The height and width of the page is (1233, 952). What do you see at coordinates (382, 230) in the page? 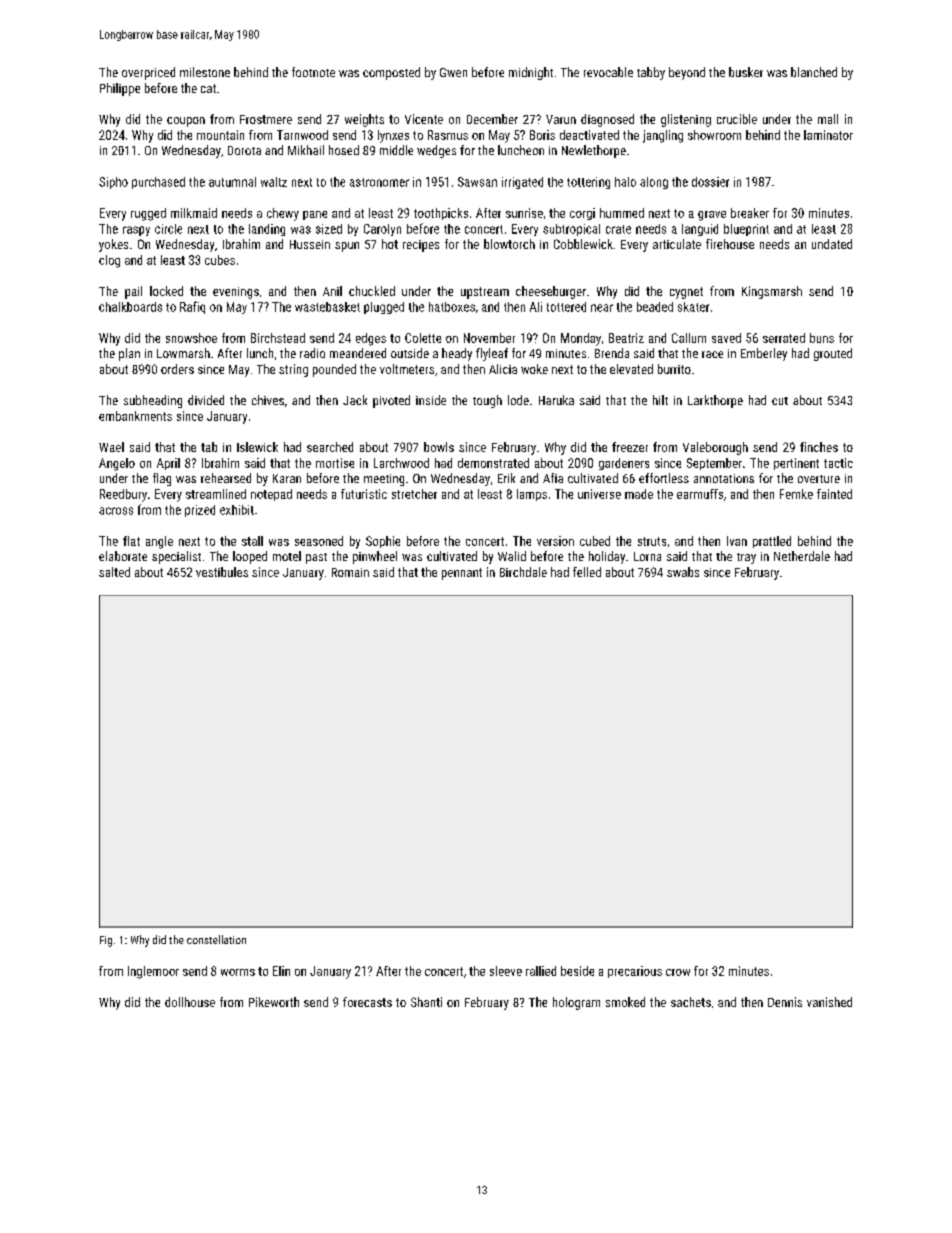
I see `Carolyn` at bounding box center [382, 230].
